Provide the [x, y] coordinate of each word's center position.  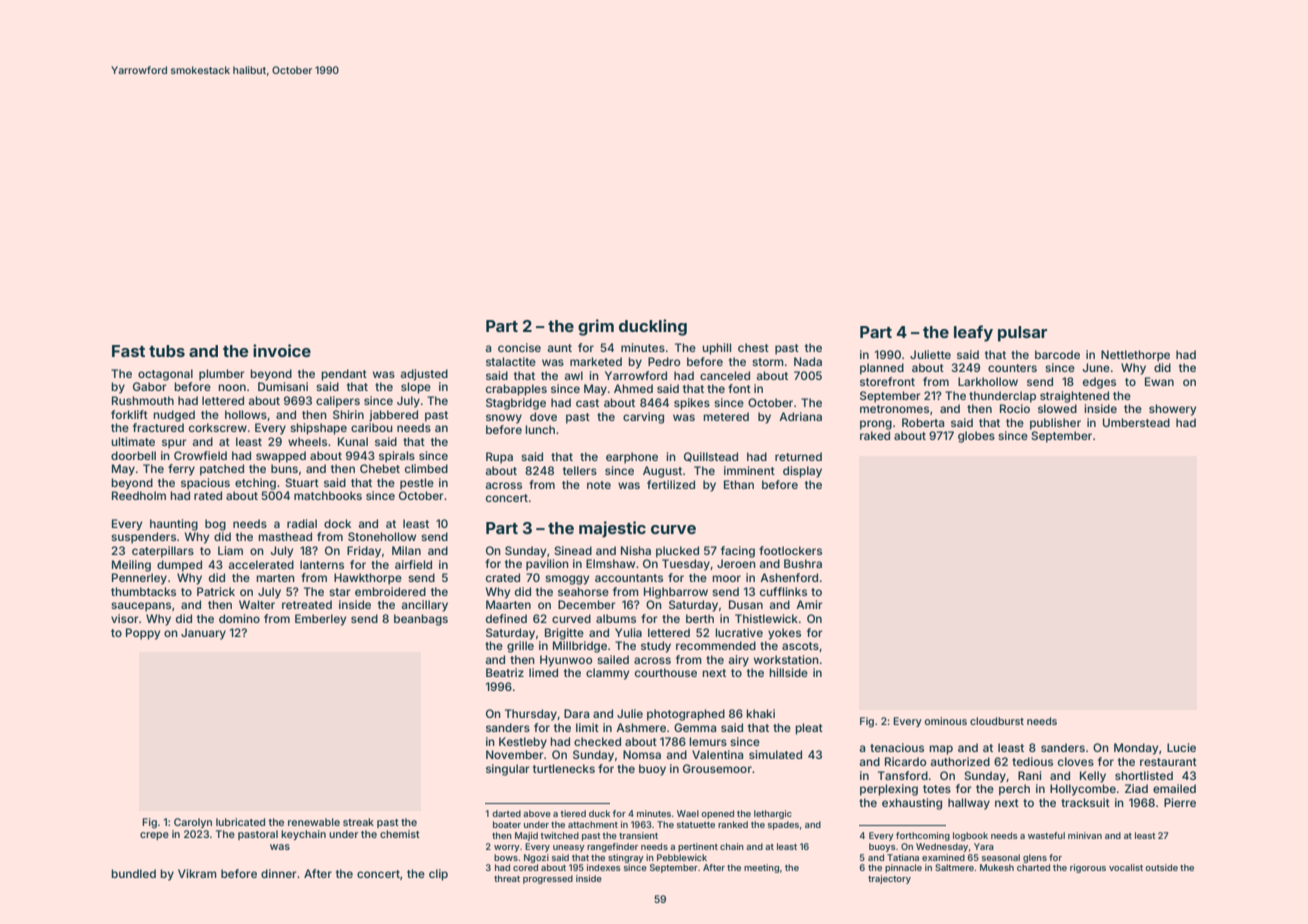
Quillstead [711, 457]
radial [302, 523]
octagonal [165, 375]
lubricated [240, 822]
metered [726, 416]
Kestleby [523, 743]
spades [783, 825]
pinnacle [903, 868]
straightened [1074, 397]
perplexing [889, 790]
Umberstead [1136, 422]
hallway [969, 804]
